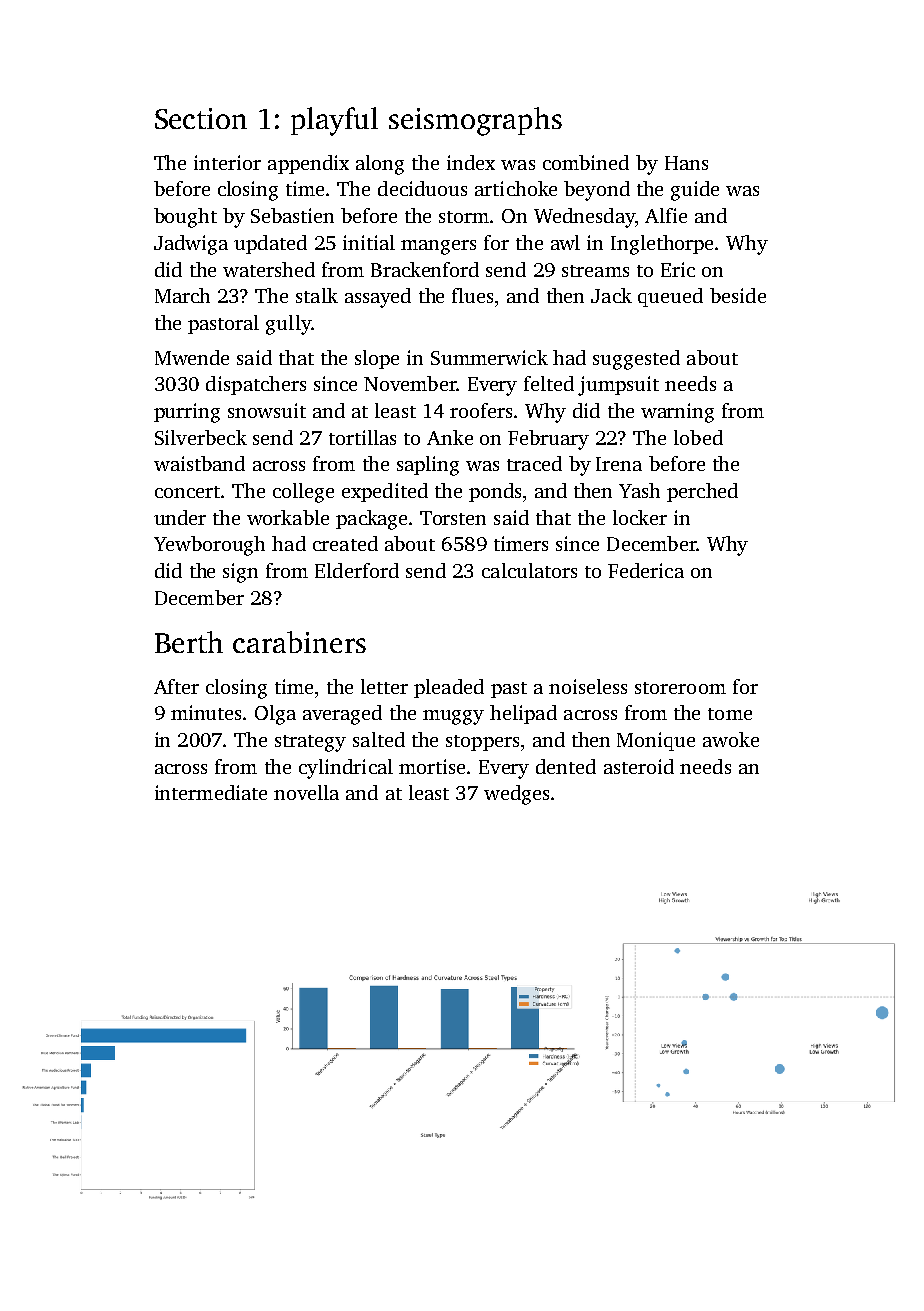  Describe the element at coordinates (565, 242) in the document. I see `awl` at that location.
